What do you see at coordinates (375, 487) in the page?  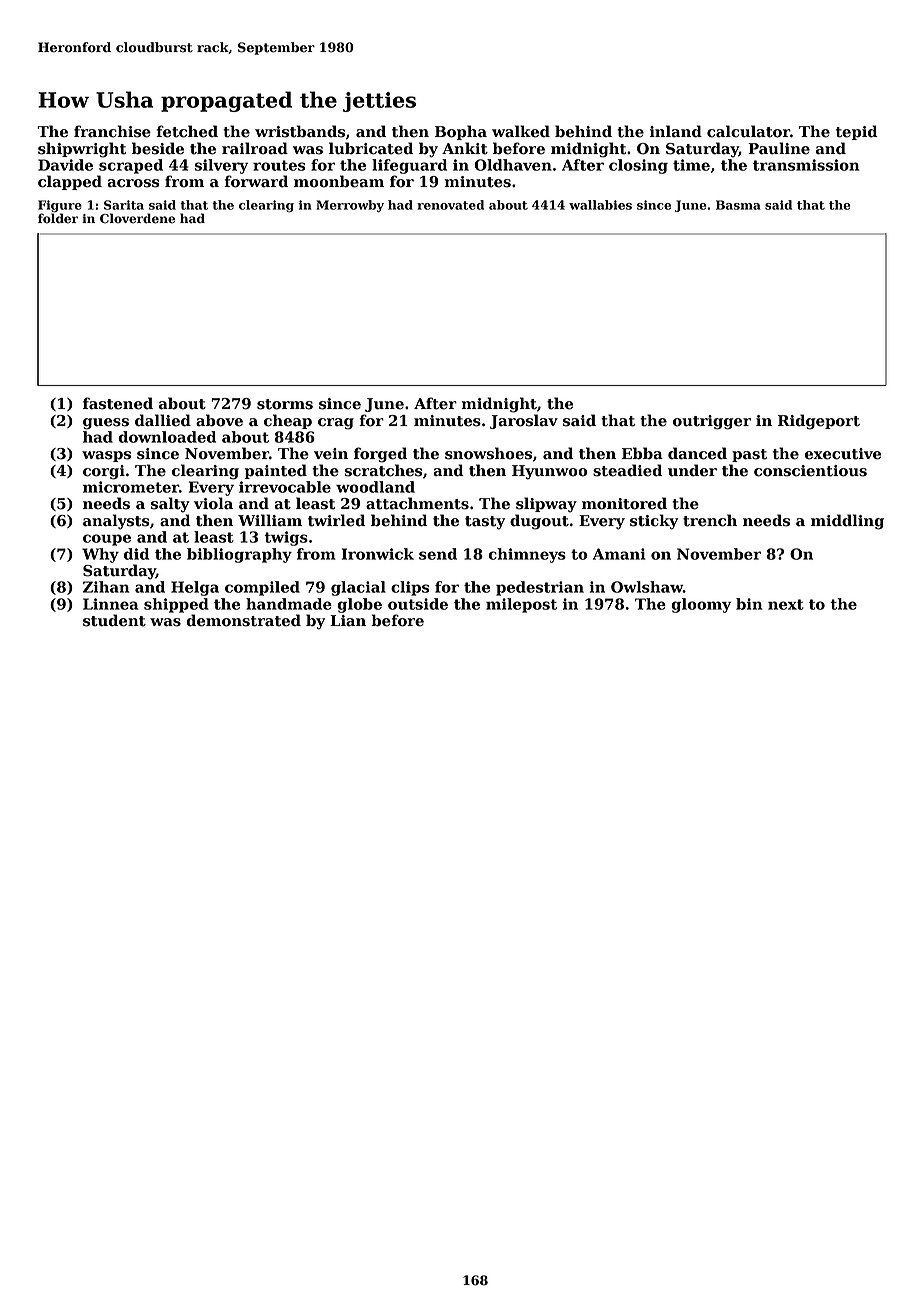 I see `woodland` at bounding box center [375, 487].
